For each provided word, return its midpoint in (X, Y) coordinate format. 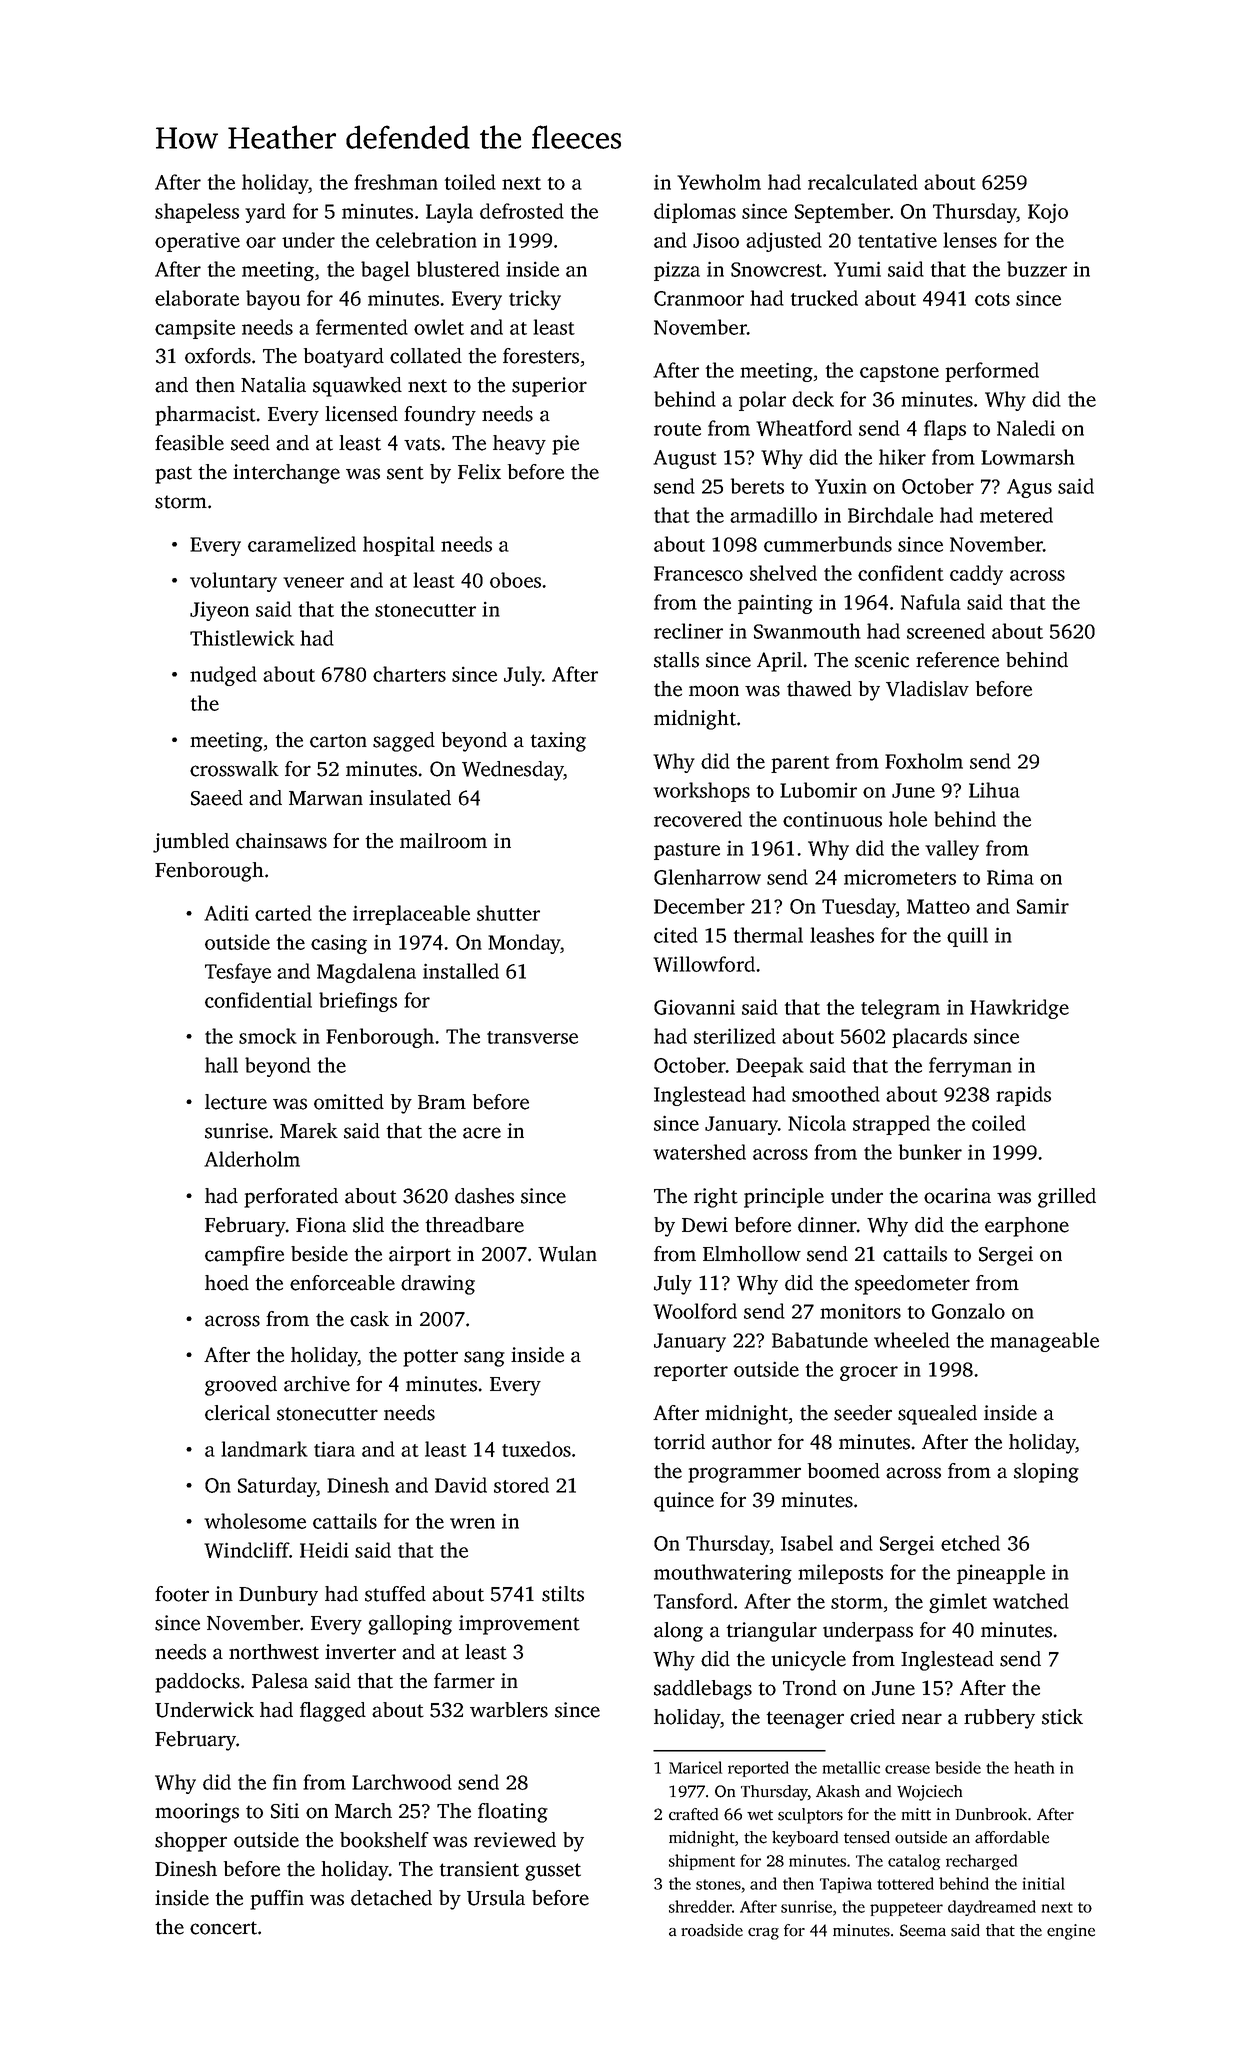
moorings (197, 1813)
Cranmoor (699, 298)
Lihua (994, 790)
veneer (313, 582)
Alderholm (252, 1159)
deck (813, 399)
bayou (273, 300)
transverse (532, 1037)
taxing (558, 742)
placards (929, 1038)
